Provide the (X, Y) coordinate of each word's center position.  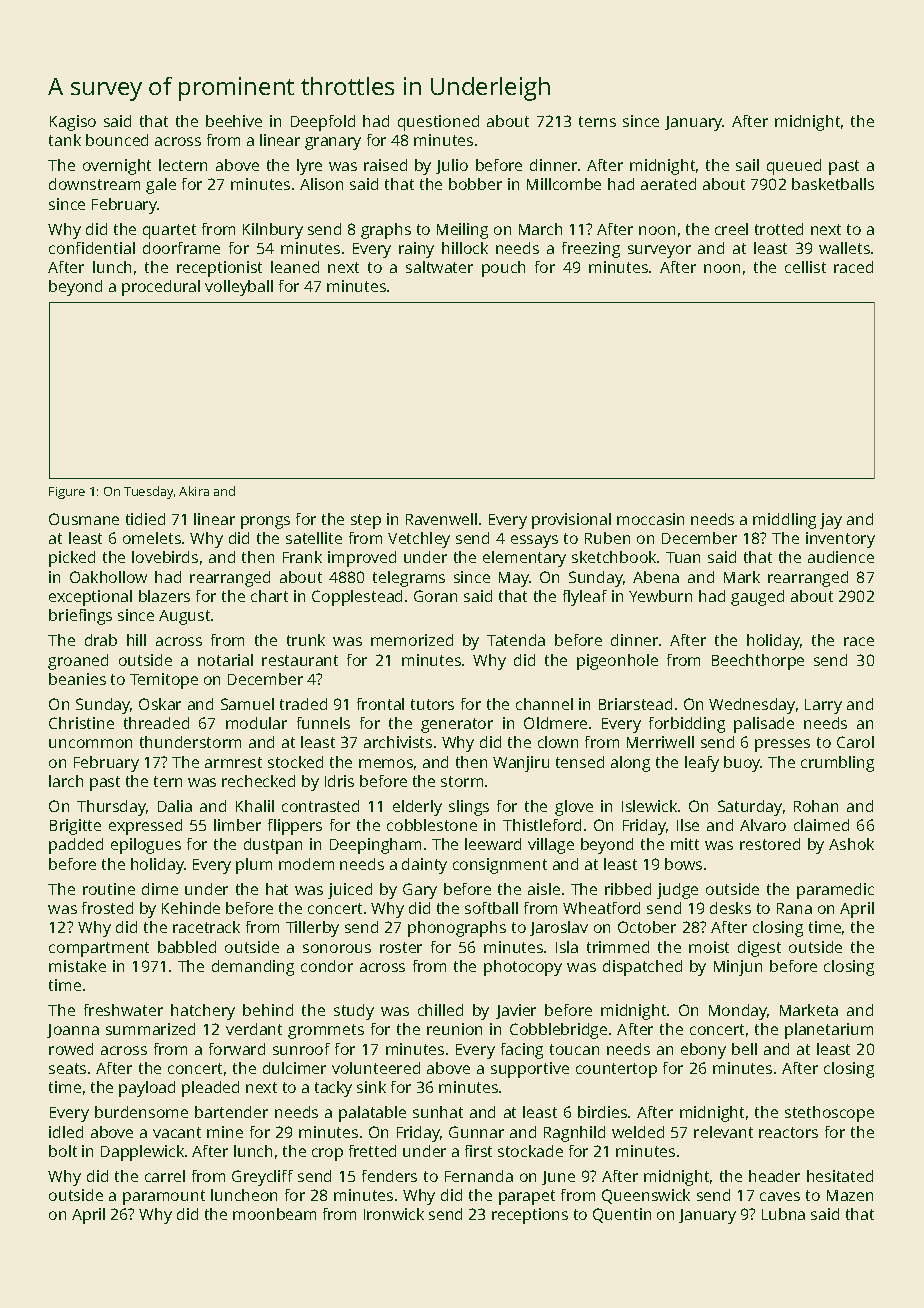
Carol (855, 742)
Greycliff (262, 1178)
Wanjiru (521, 764)
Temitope (164, 681)
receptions (530, 1216)
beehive (234, 121)
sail (747, 165)
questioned (438, 123)
